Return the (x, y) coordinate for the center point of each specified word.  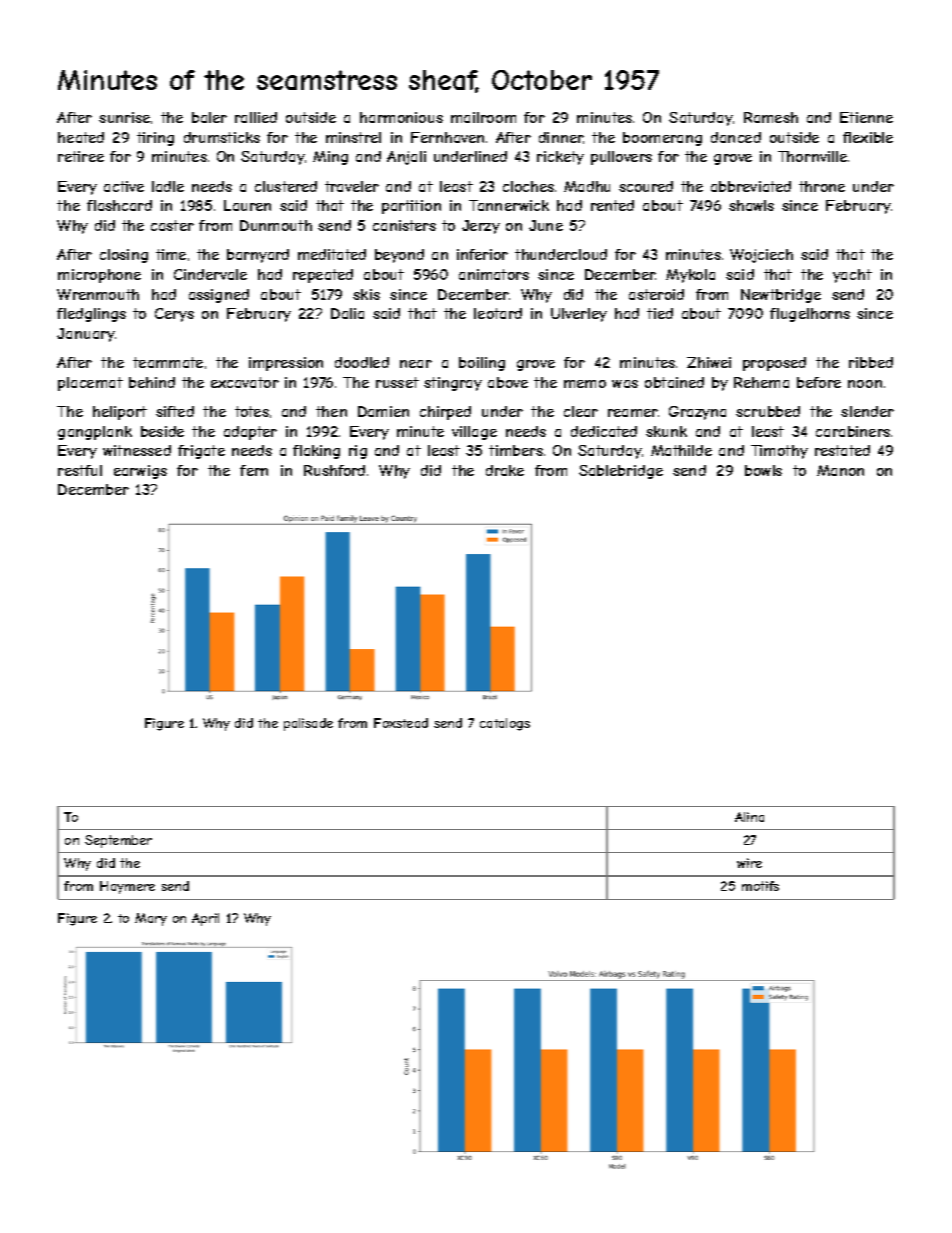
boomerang (662, 139)
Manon (840, 470)
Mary (151, 919)
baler (209, 117)
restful (80, 470)
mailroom (483, 117)
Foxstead (401, 723)
